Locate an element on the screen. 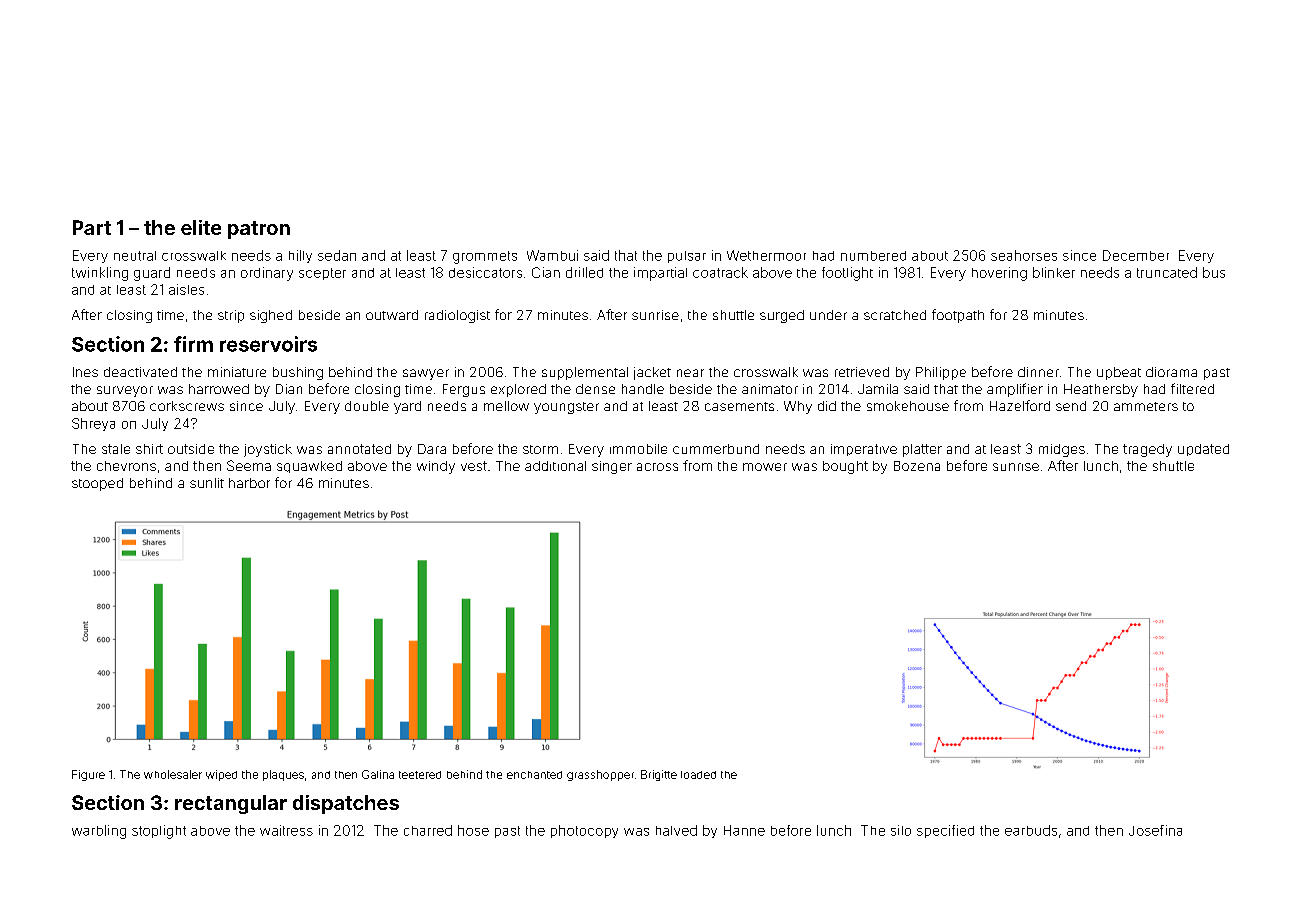 This screenshot has height=924, width=1308. neutral is located at coordinates (135, 256).
